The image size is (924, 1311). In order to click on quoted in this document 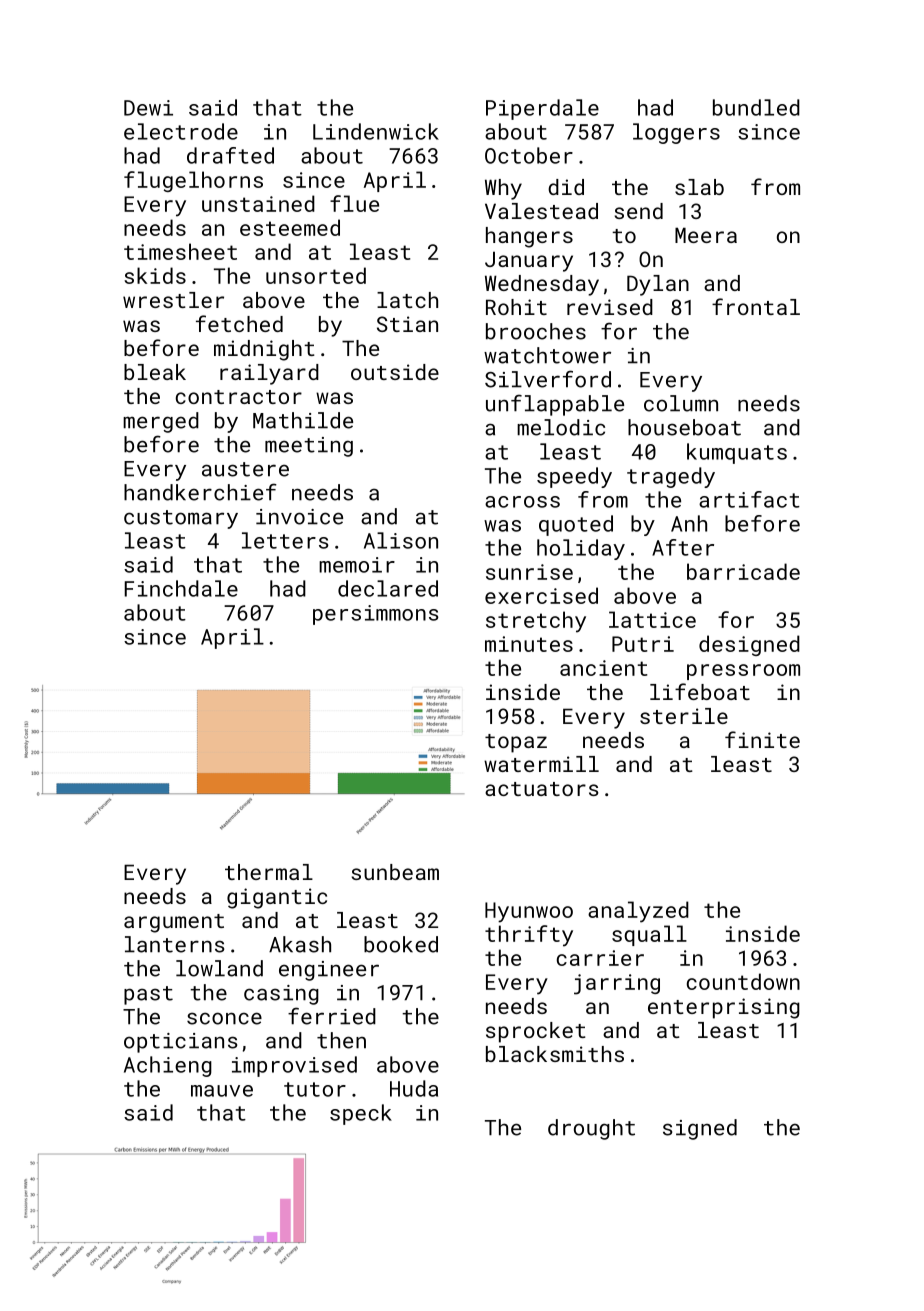, I will do `click(576, 525)`.
